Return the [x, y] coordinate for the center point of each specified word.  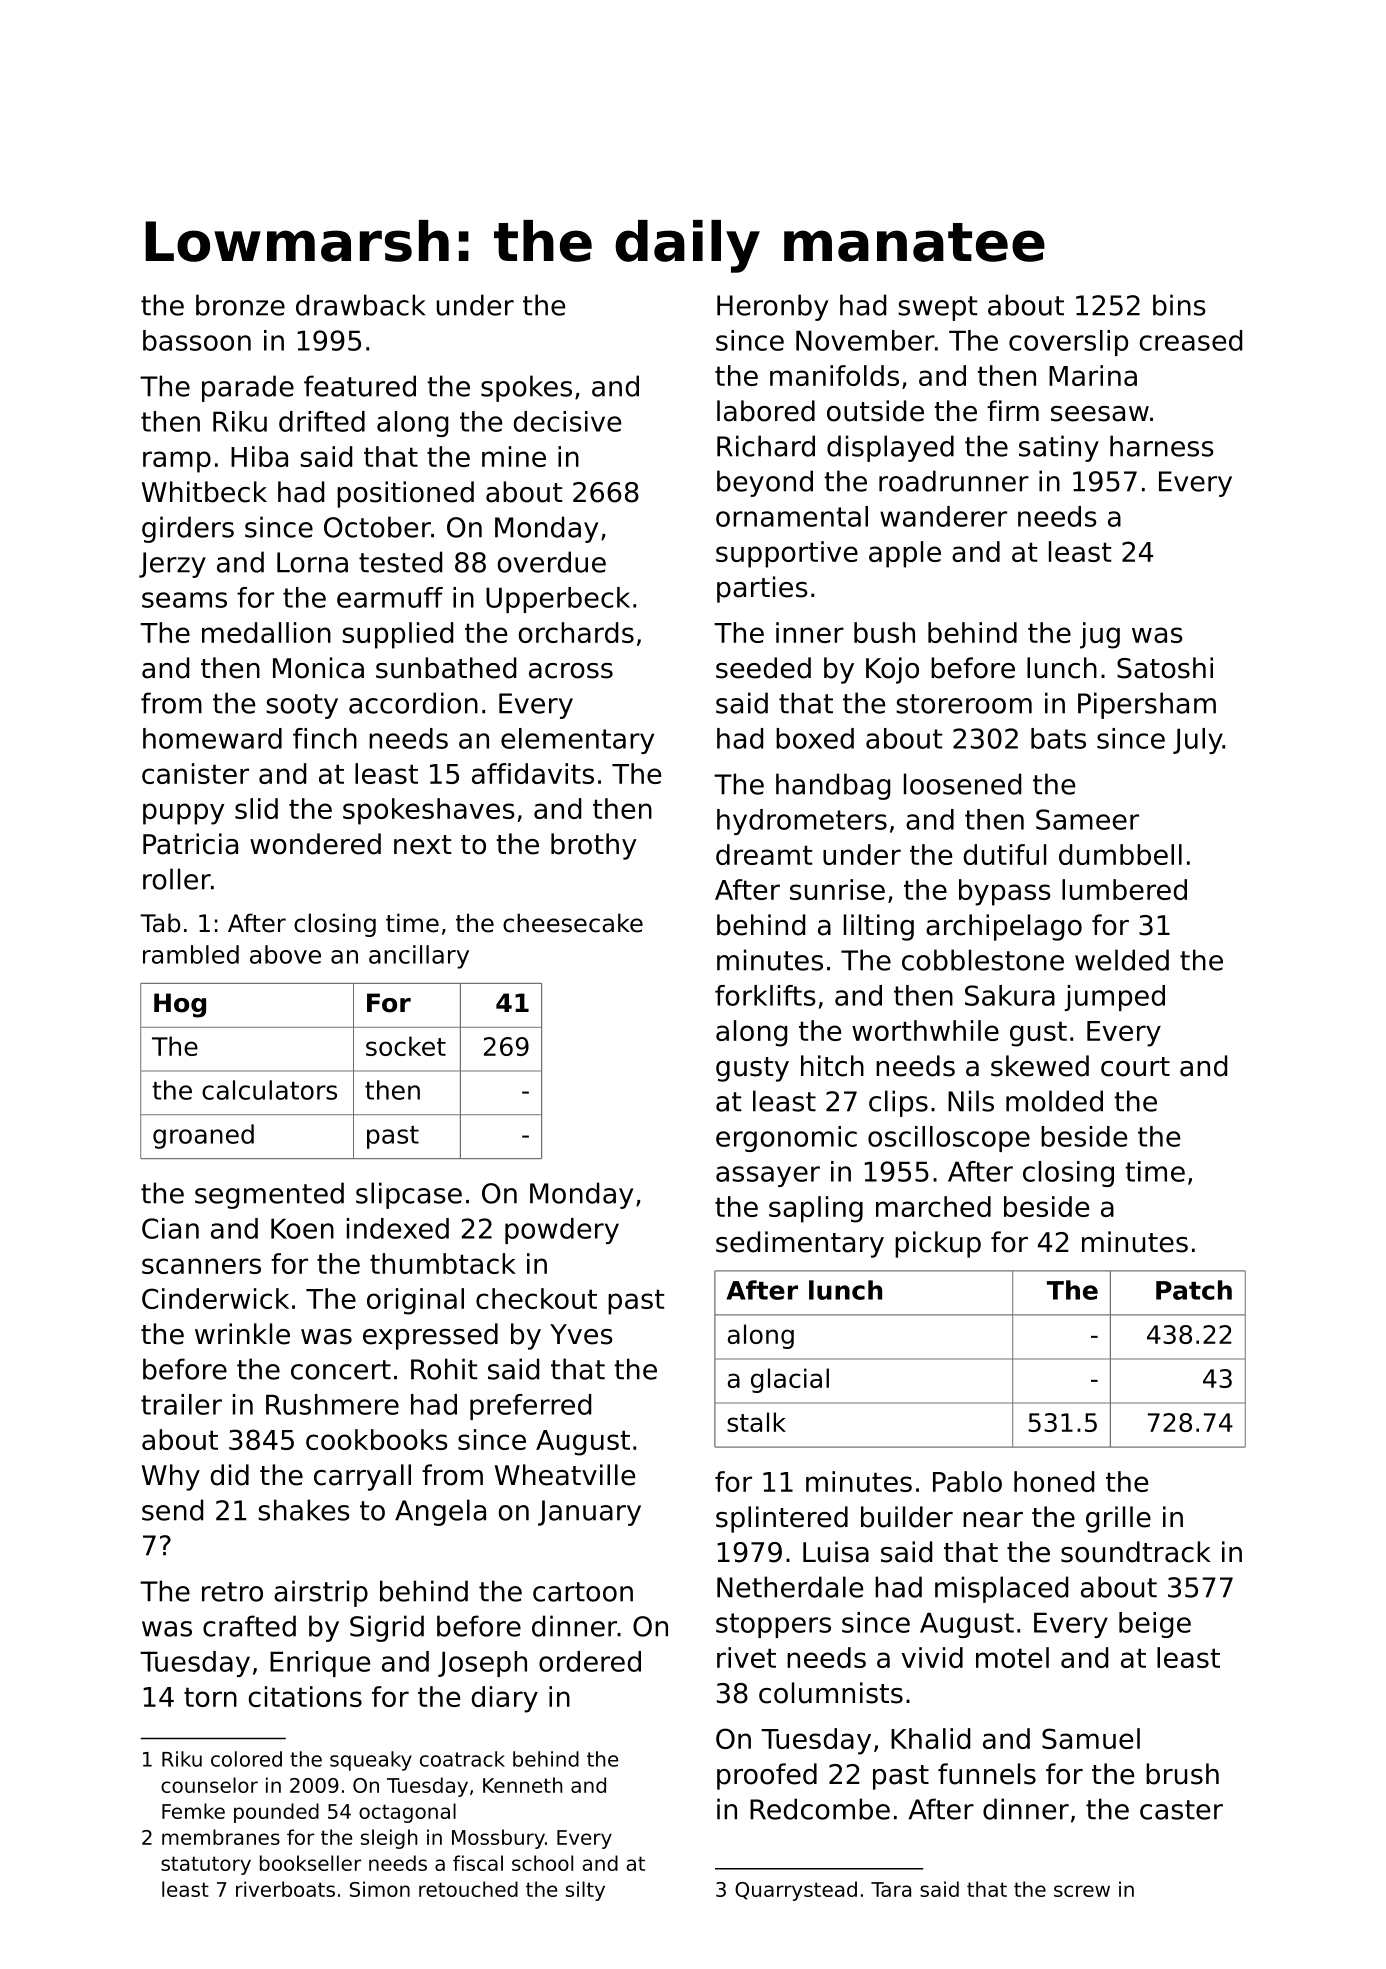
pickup [938, 1244]
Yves [581, 1334]
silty [585, 1891]
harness [1162, 446]
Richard [766, 446]
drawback [360, 305]
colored [246, 1759]
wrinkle [242, 1334]
